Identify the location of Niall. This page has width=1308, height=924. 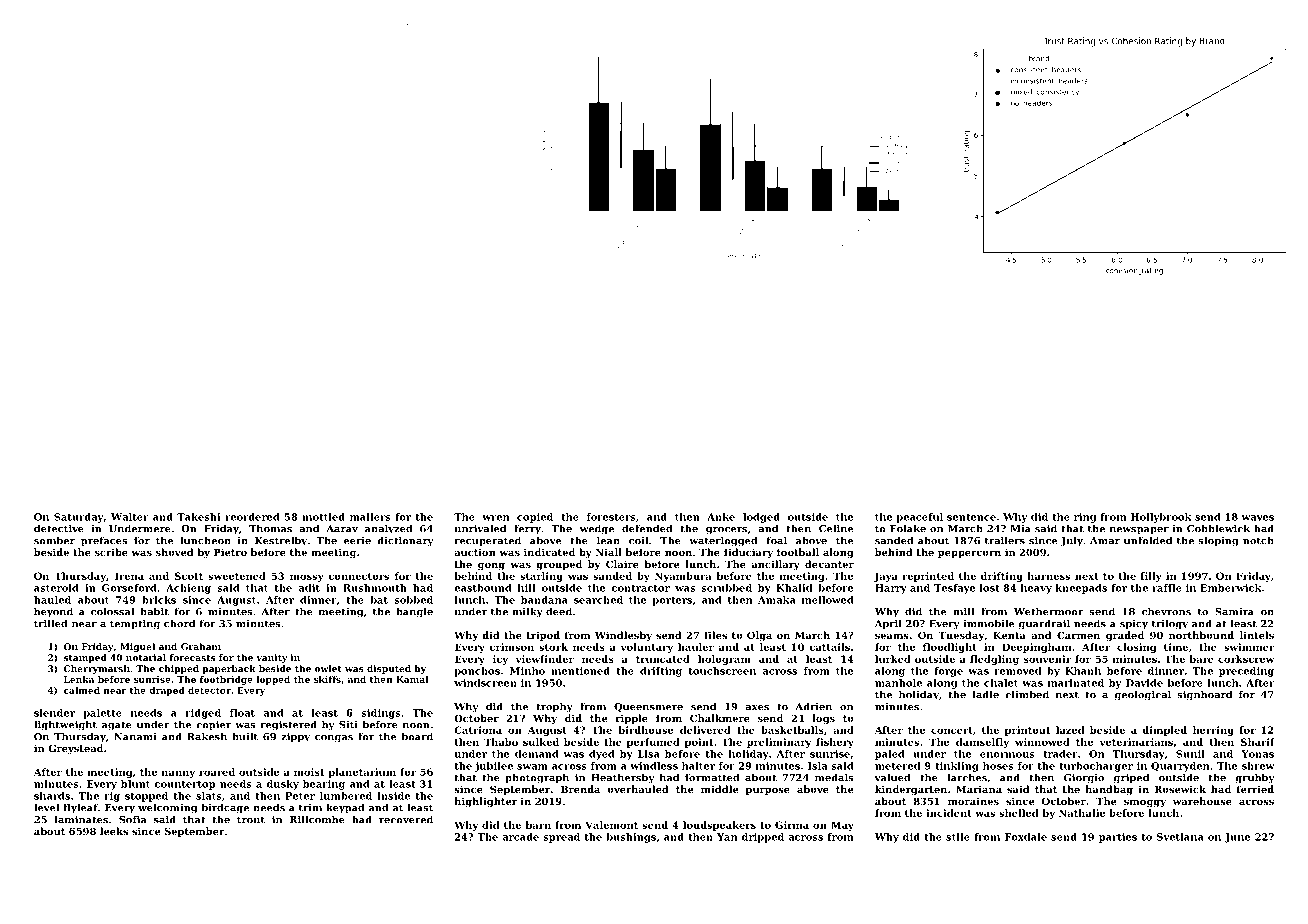
(609, 552).
